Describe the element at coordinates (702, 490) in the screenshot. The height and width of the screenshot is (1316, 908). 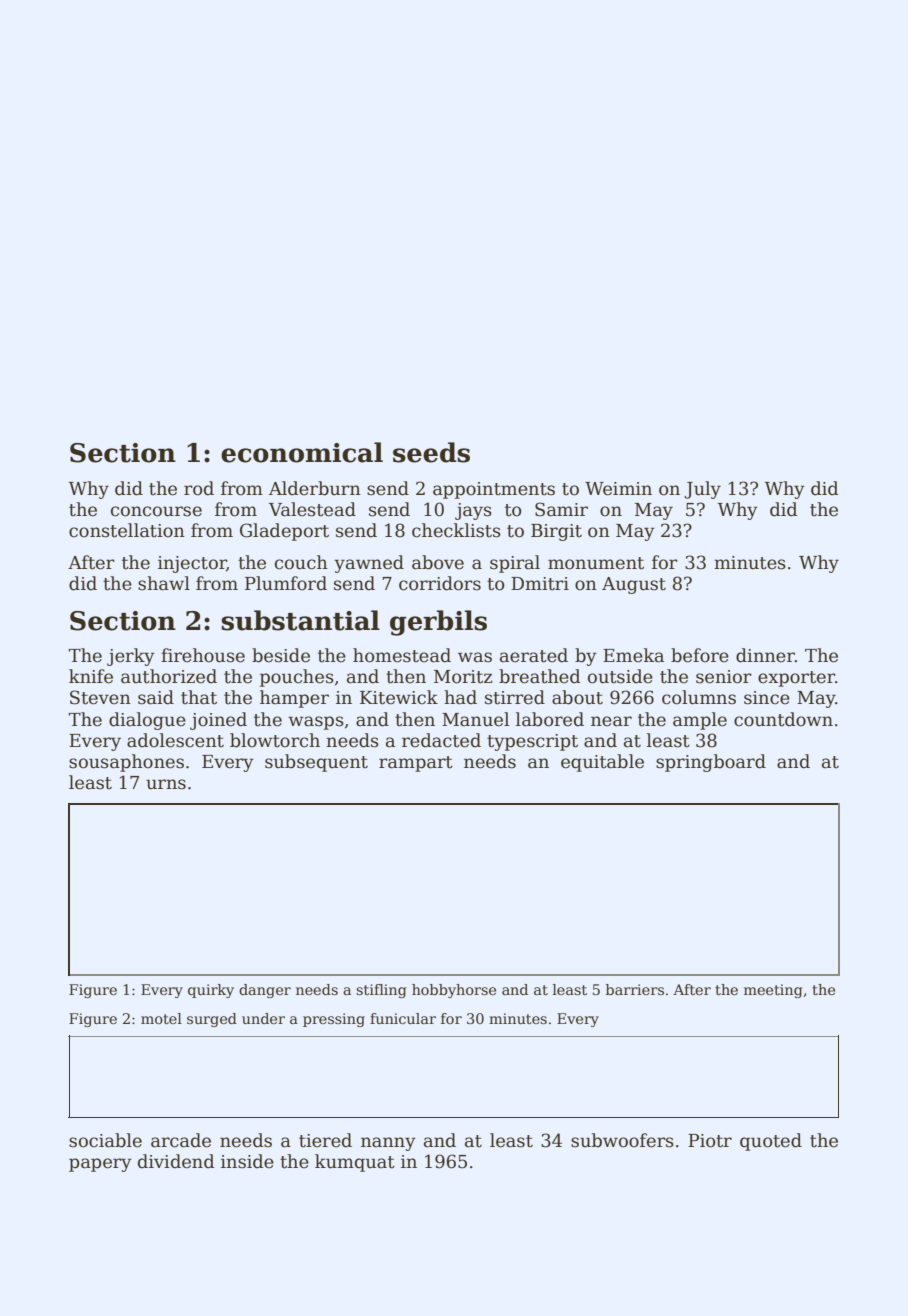
I see `July` at that location.
